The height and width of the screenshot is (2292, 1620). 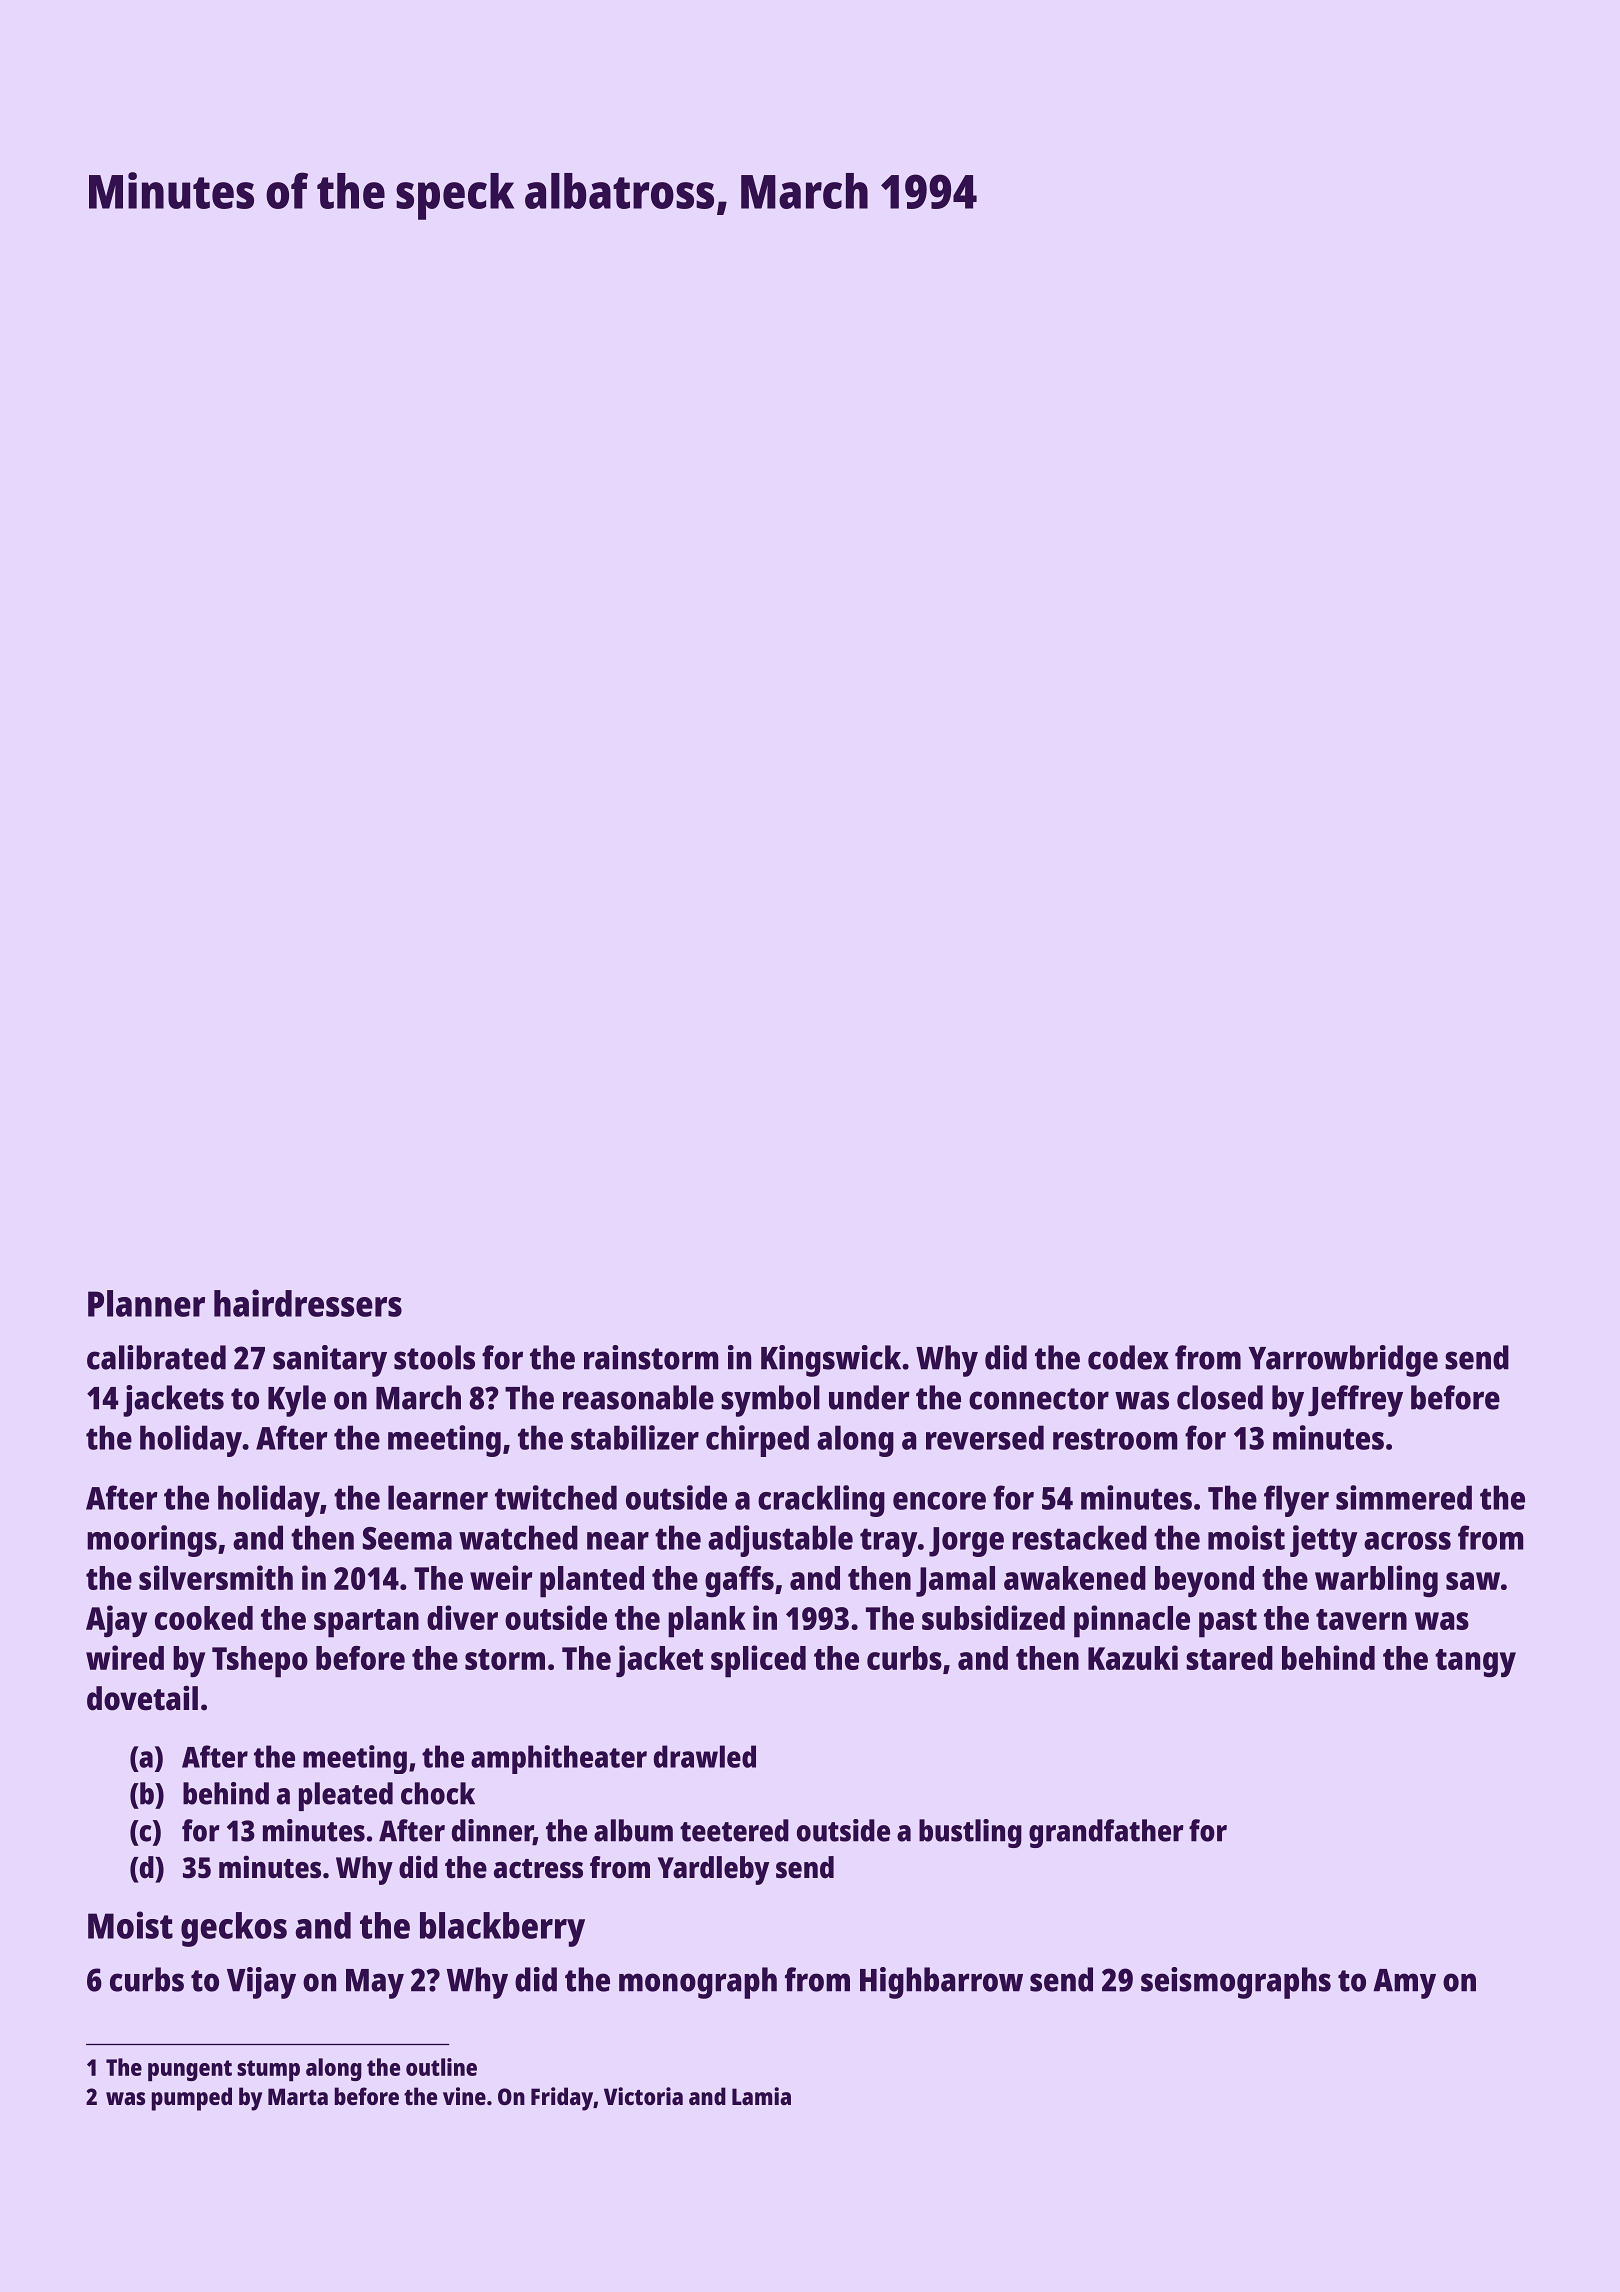 I want to click on pumped, so click(x=191, y=2099).
